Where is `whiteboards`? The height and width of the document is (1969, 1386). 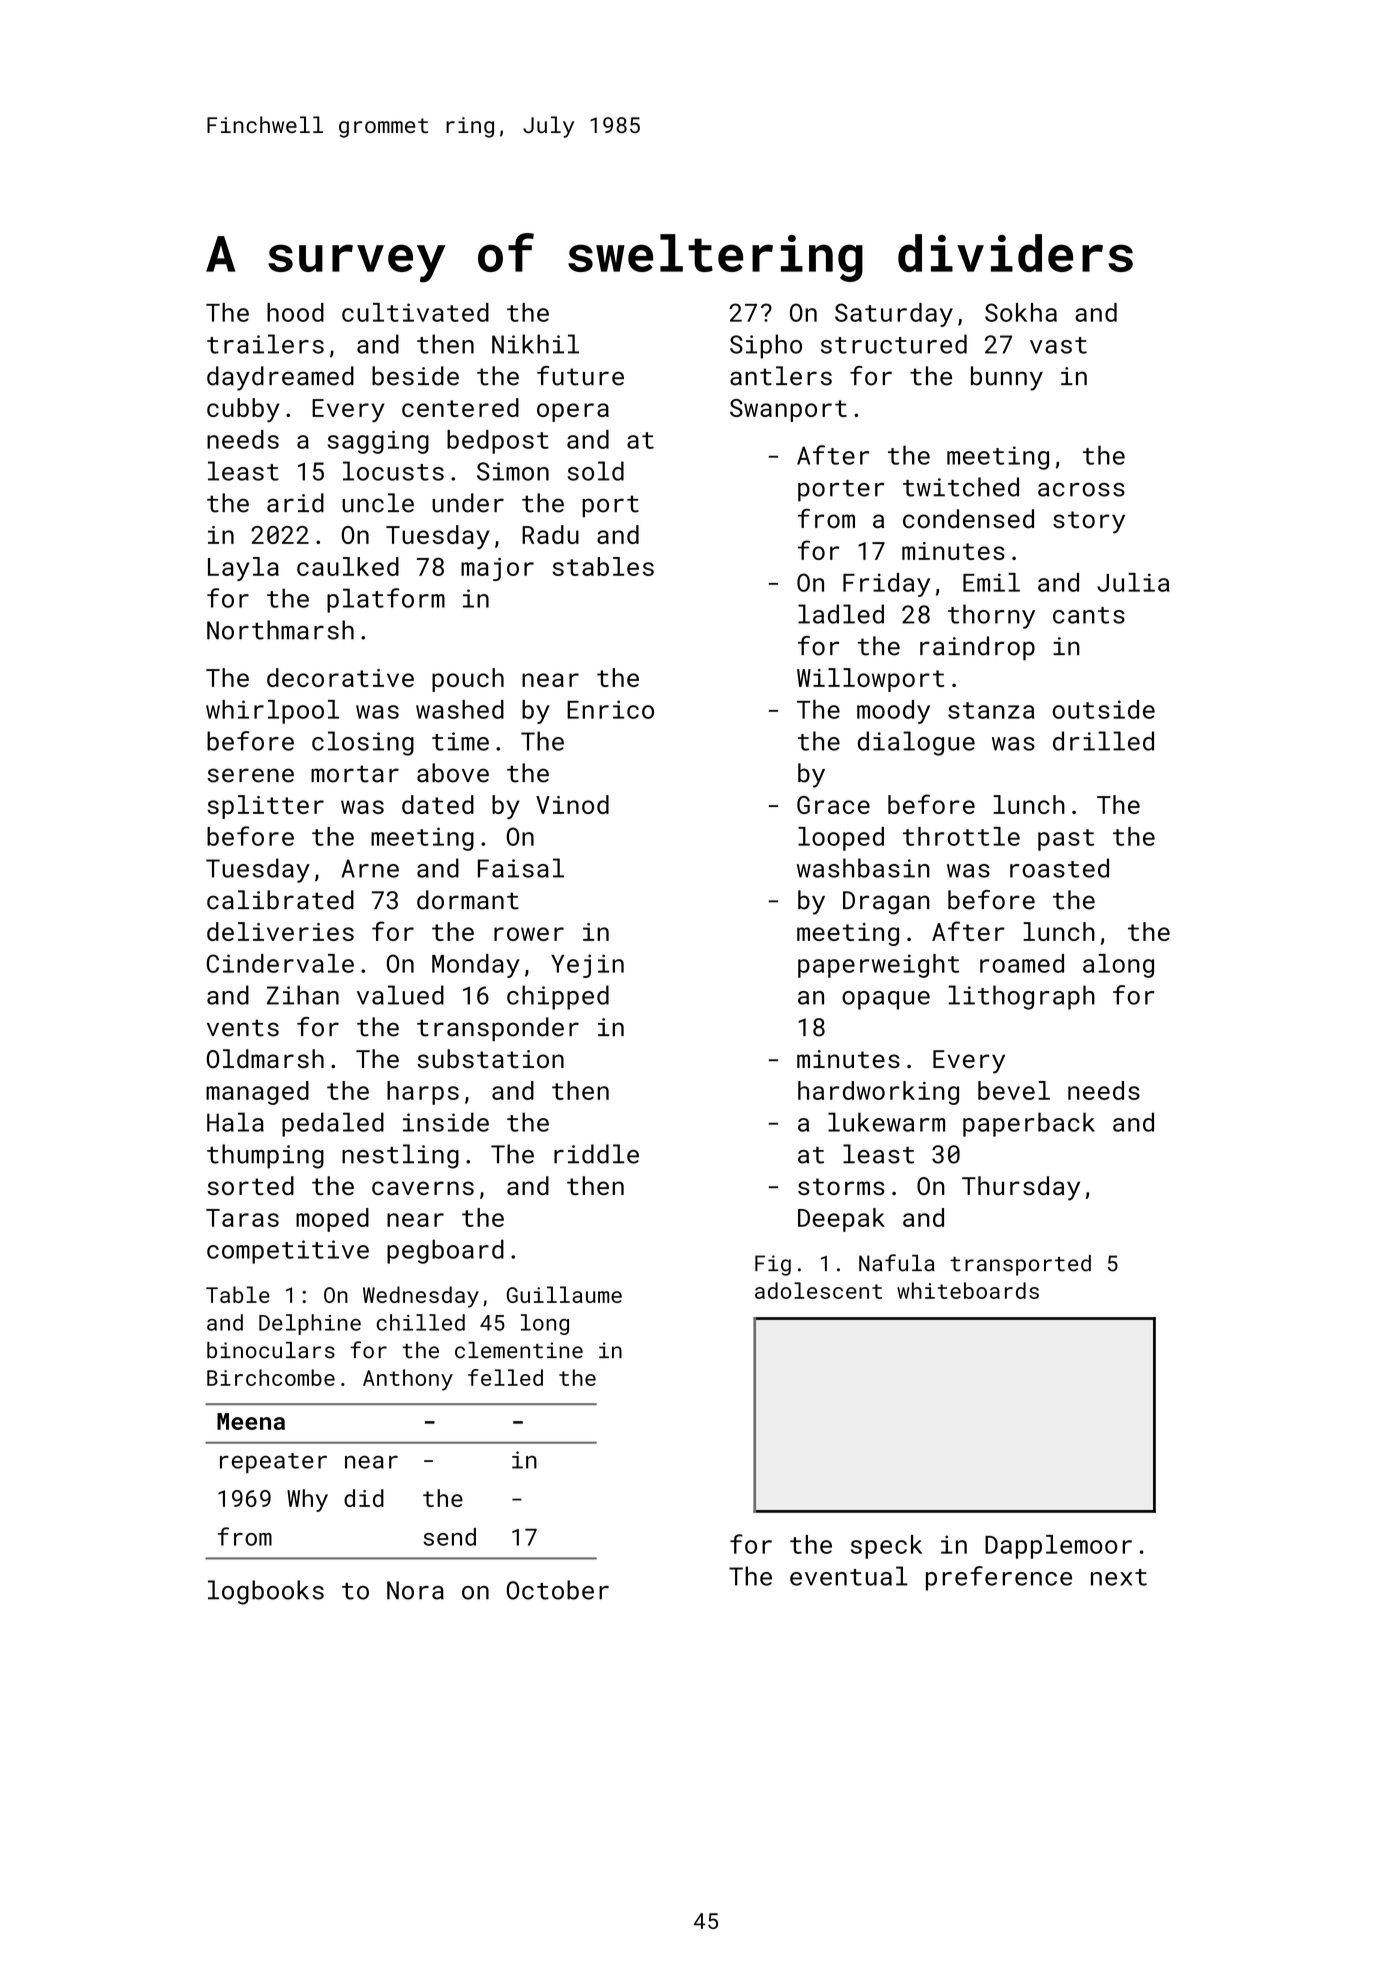
whiteboards is located at coordinates (968, 1290).
